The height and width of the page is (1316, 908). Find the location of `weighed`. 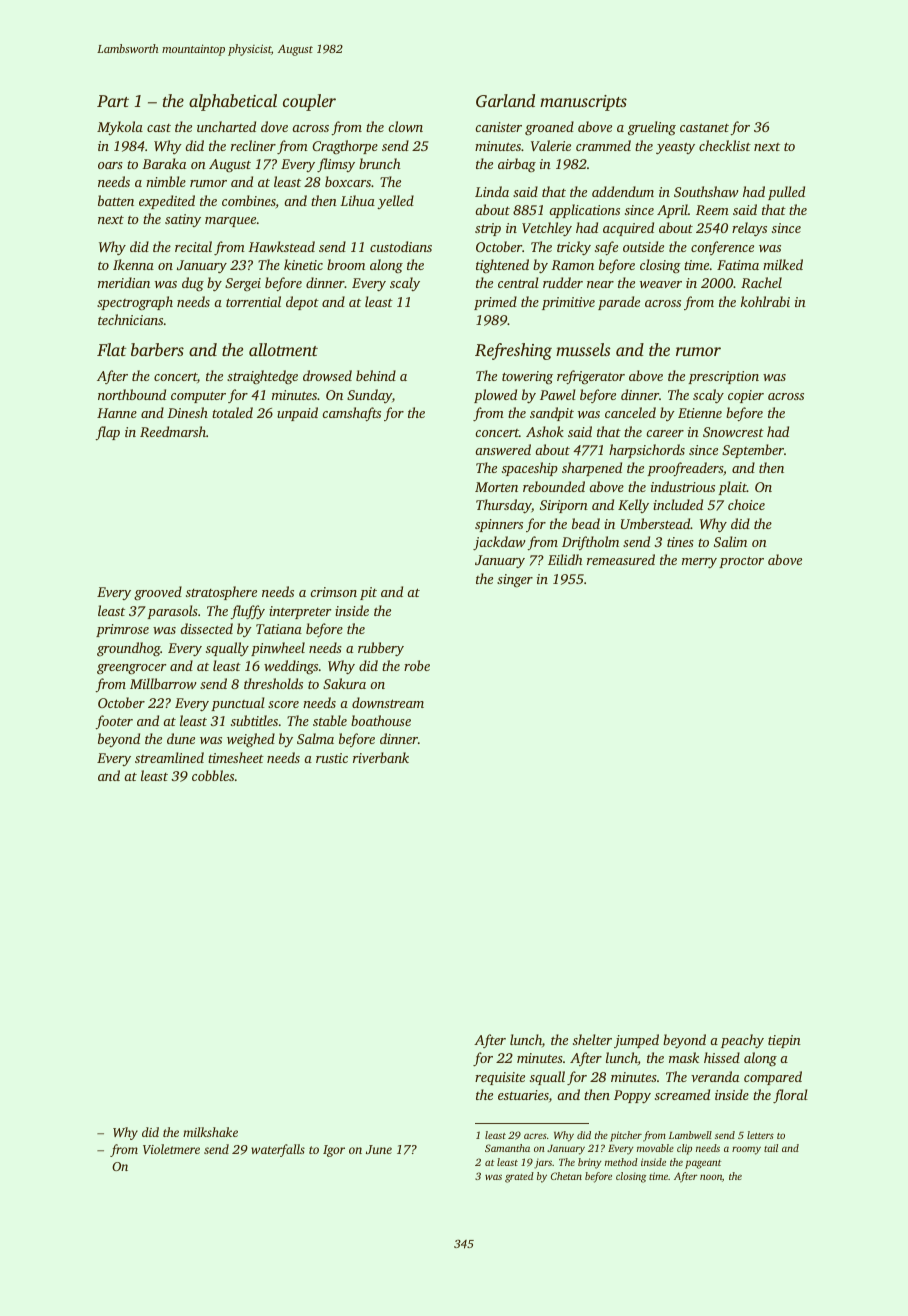

weighed is located at coordinates (251, 740).
